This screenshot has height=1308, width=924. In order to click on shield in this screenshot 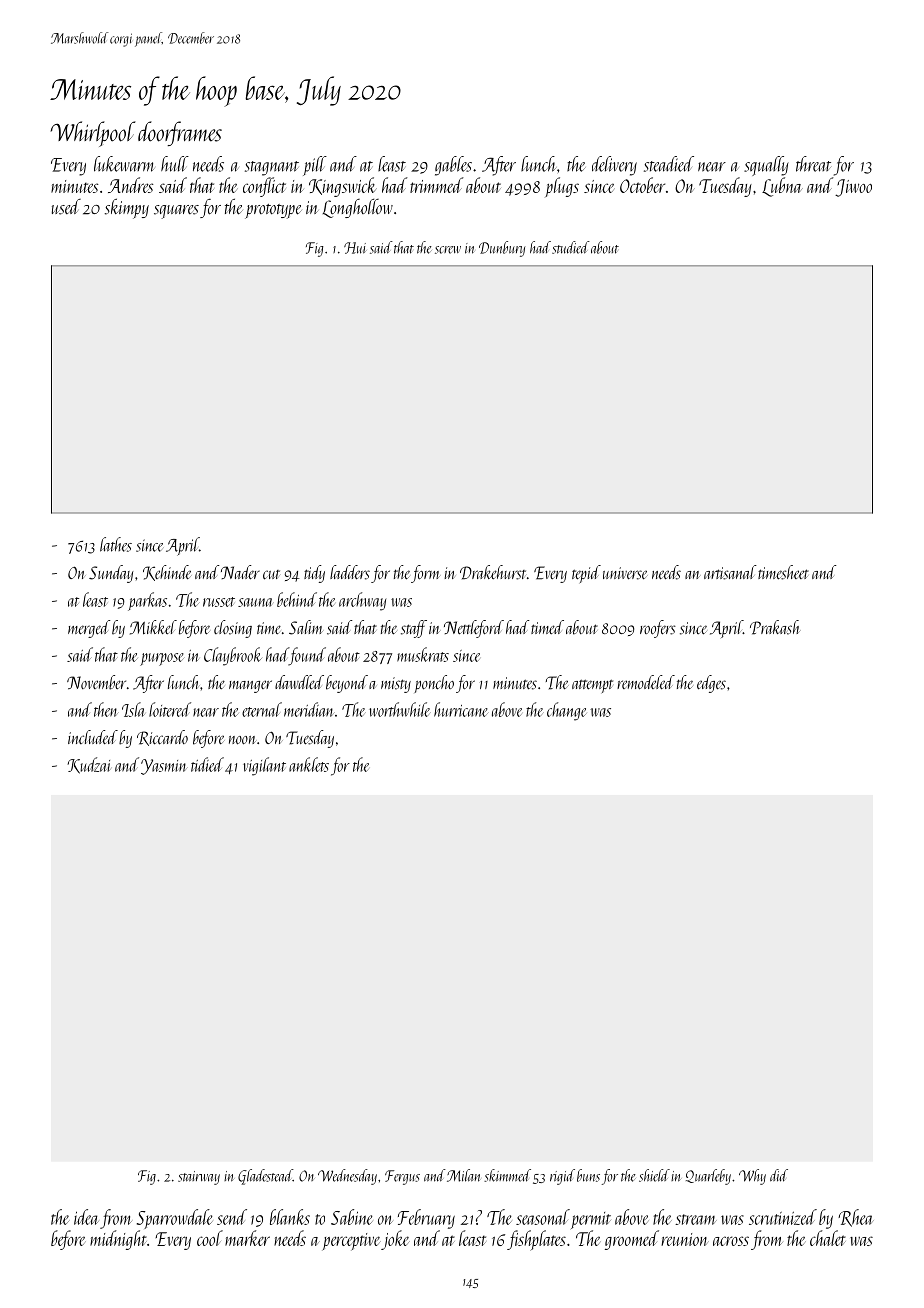, I will do `click(654, 1175)`.
